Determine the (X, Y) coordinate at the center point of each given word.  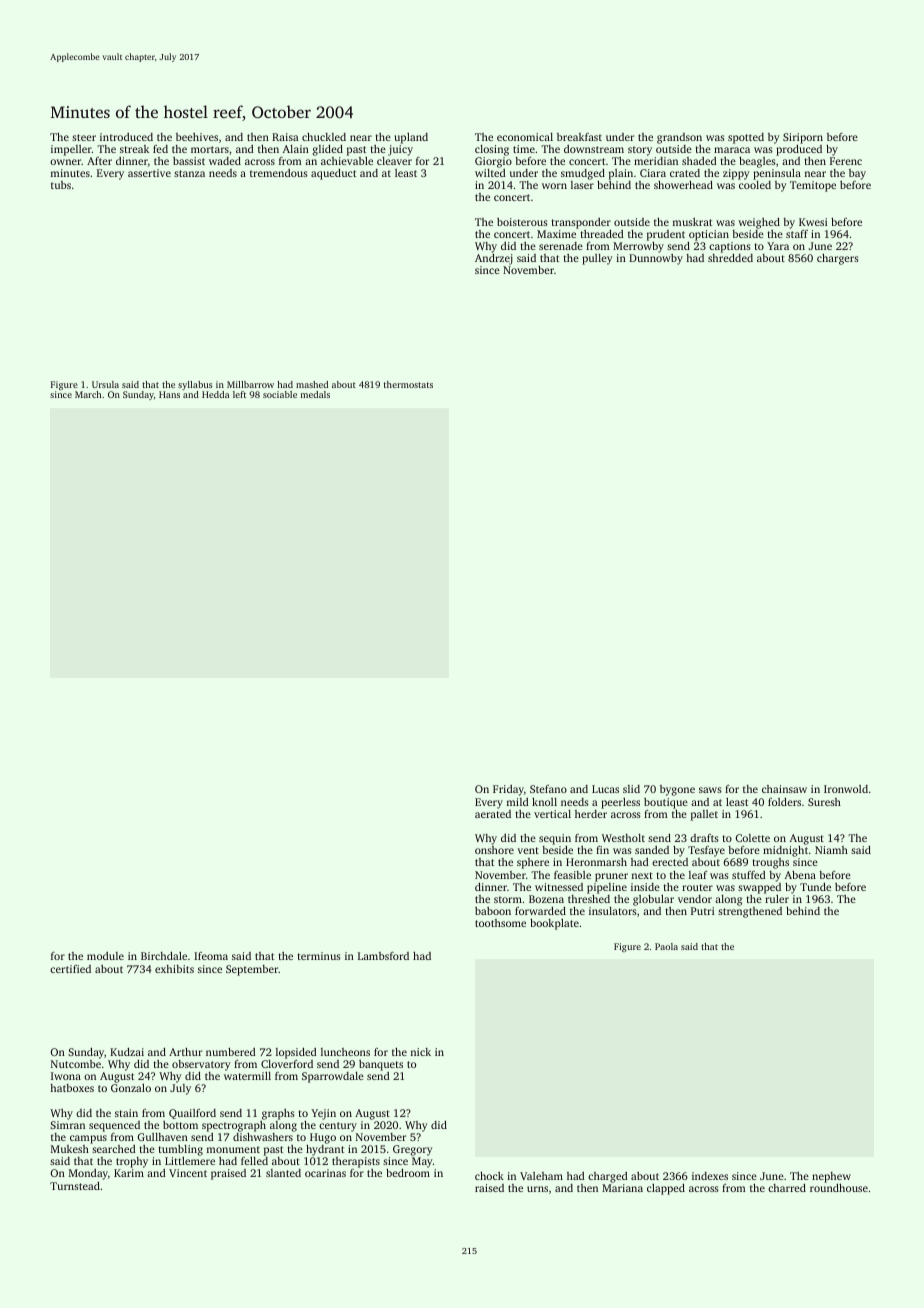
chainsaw (784, 789)
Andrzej (494, 259)
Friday (508, 790)
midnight (785, 851)
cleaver (394, 161)
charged (608, 1177)
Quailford (192, 1114)
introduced (126, 137)
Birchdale (164, 956)
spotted (746, 138)
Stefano (548, 789)
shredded (730, 258)
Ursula (105, 384)
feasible (572, 875)
